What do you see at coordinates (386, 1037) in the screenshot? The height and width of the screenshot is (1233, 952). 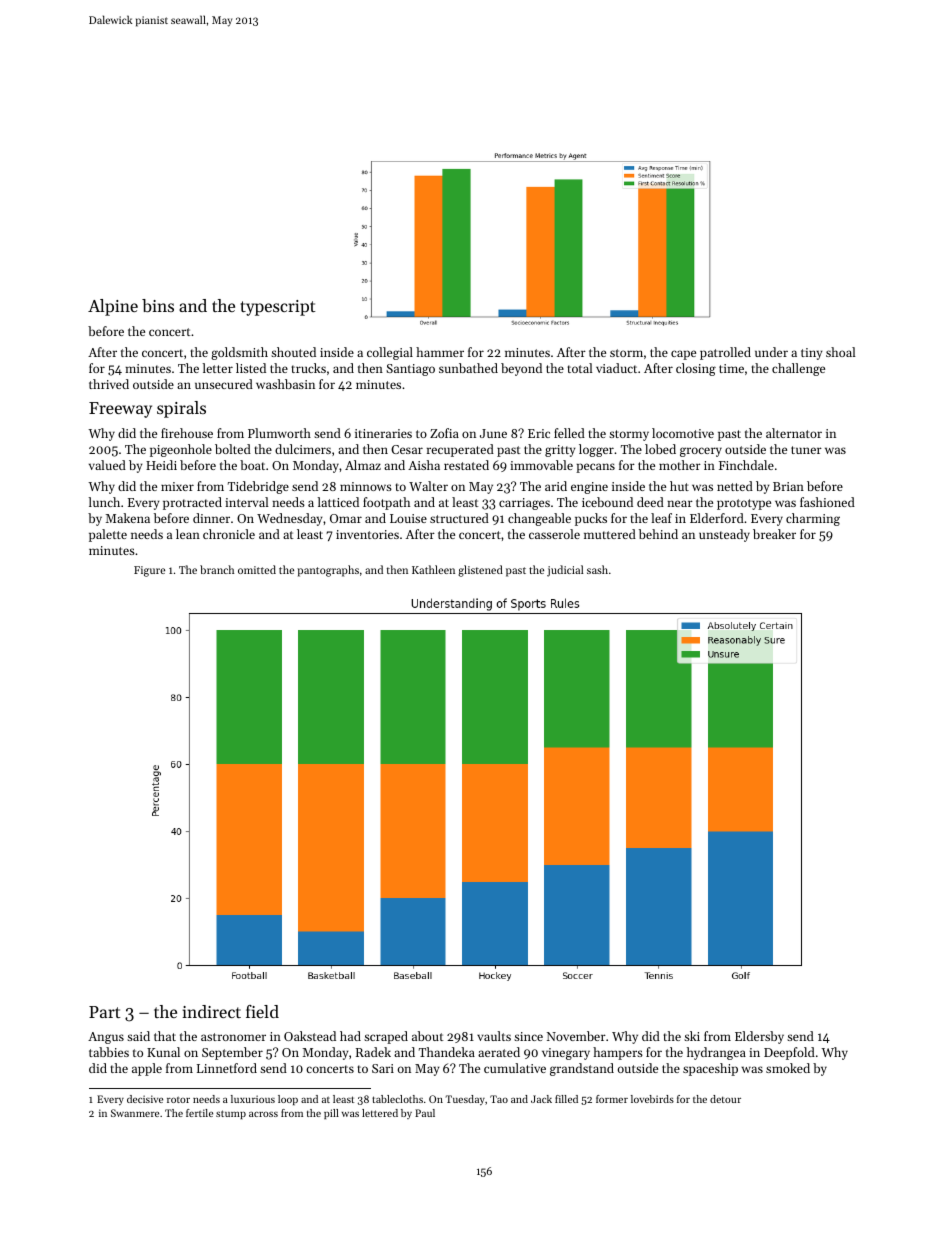 I see `scraped` at bounding box center [386, 1037].
